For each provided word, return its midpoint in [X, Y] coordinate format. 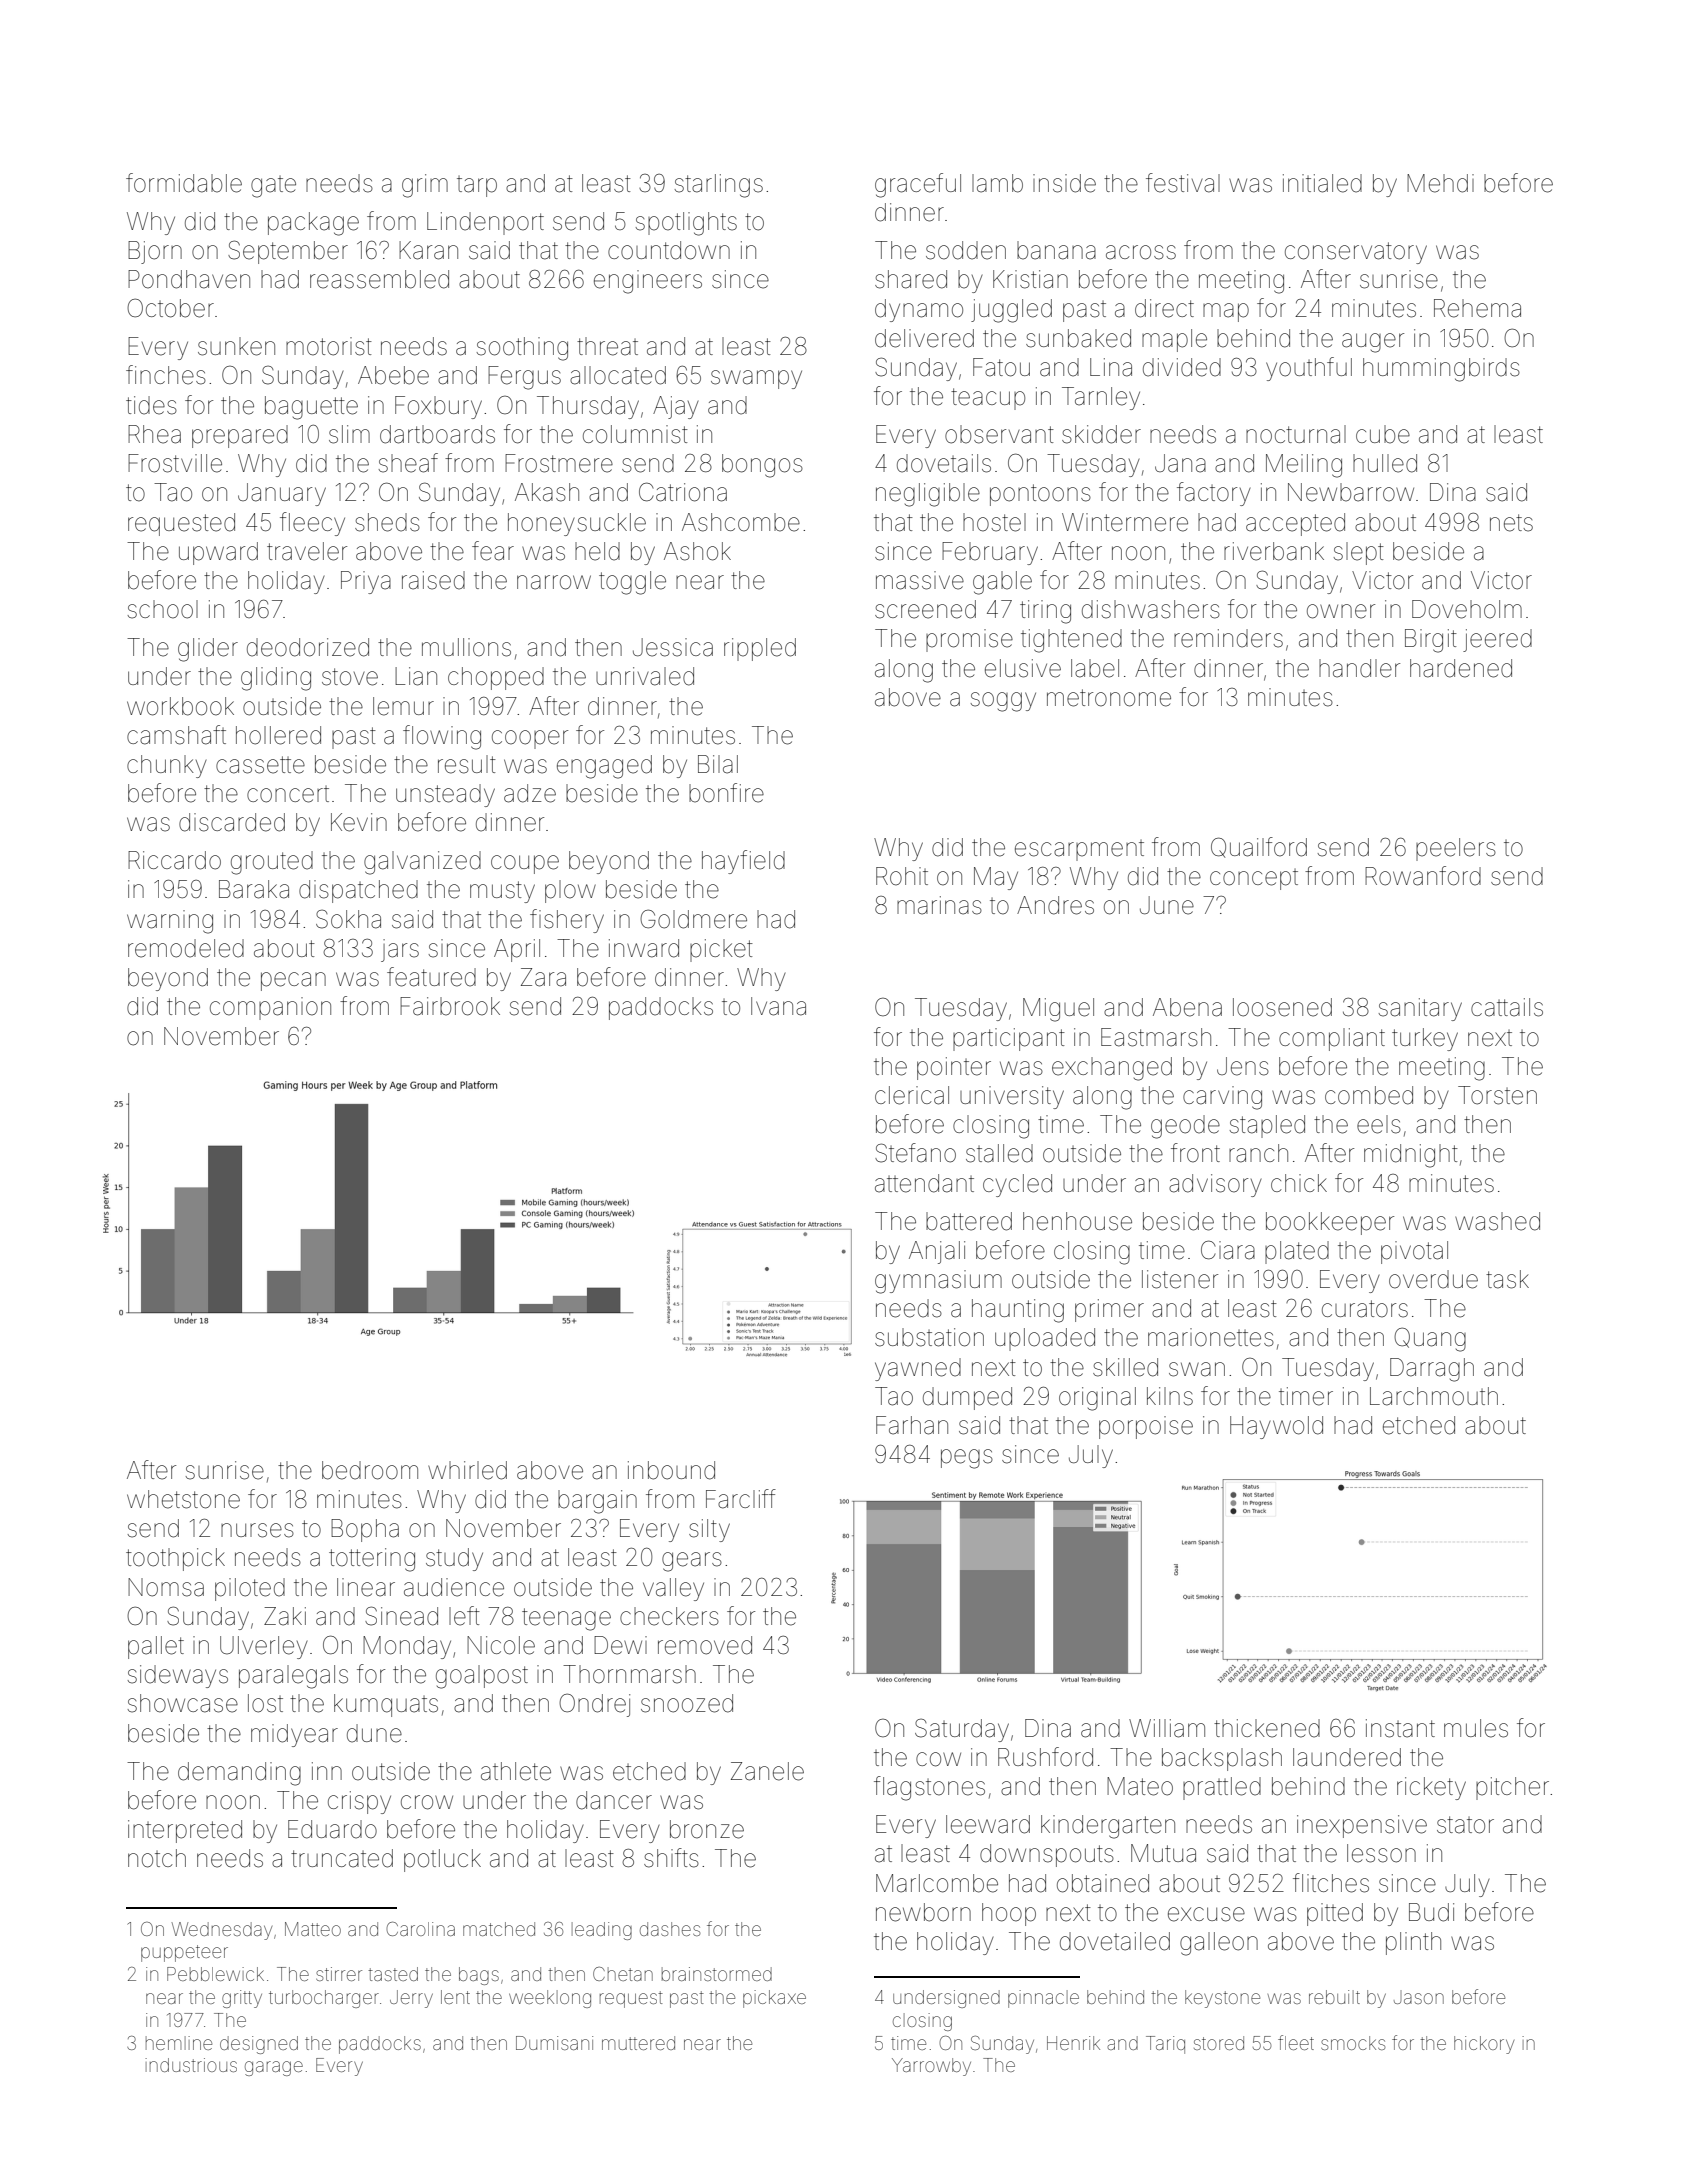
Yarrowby [931, 2067]
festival [1183, 183]
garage [274, 2068]
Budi [1431, 1912]
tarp [477, 186]
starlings [719, 186]
